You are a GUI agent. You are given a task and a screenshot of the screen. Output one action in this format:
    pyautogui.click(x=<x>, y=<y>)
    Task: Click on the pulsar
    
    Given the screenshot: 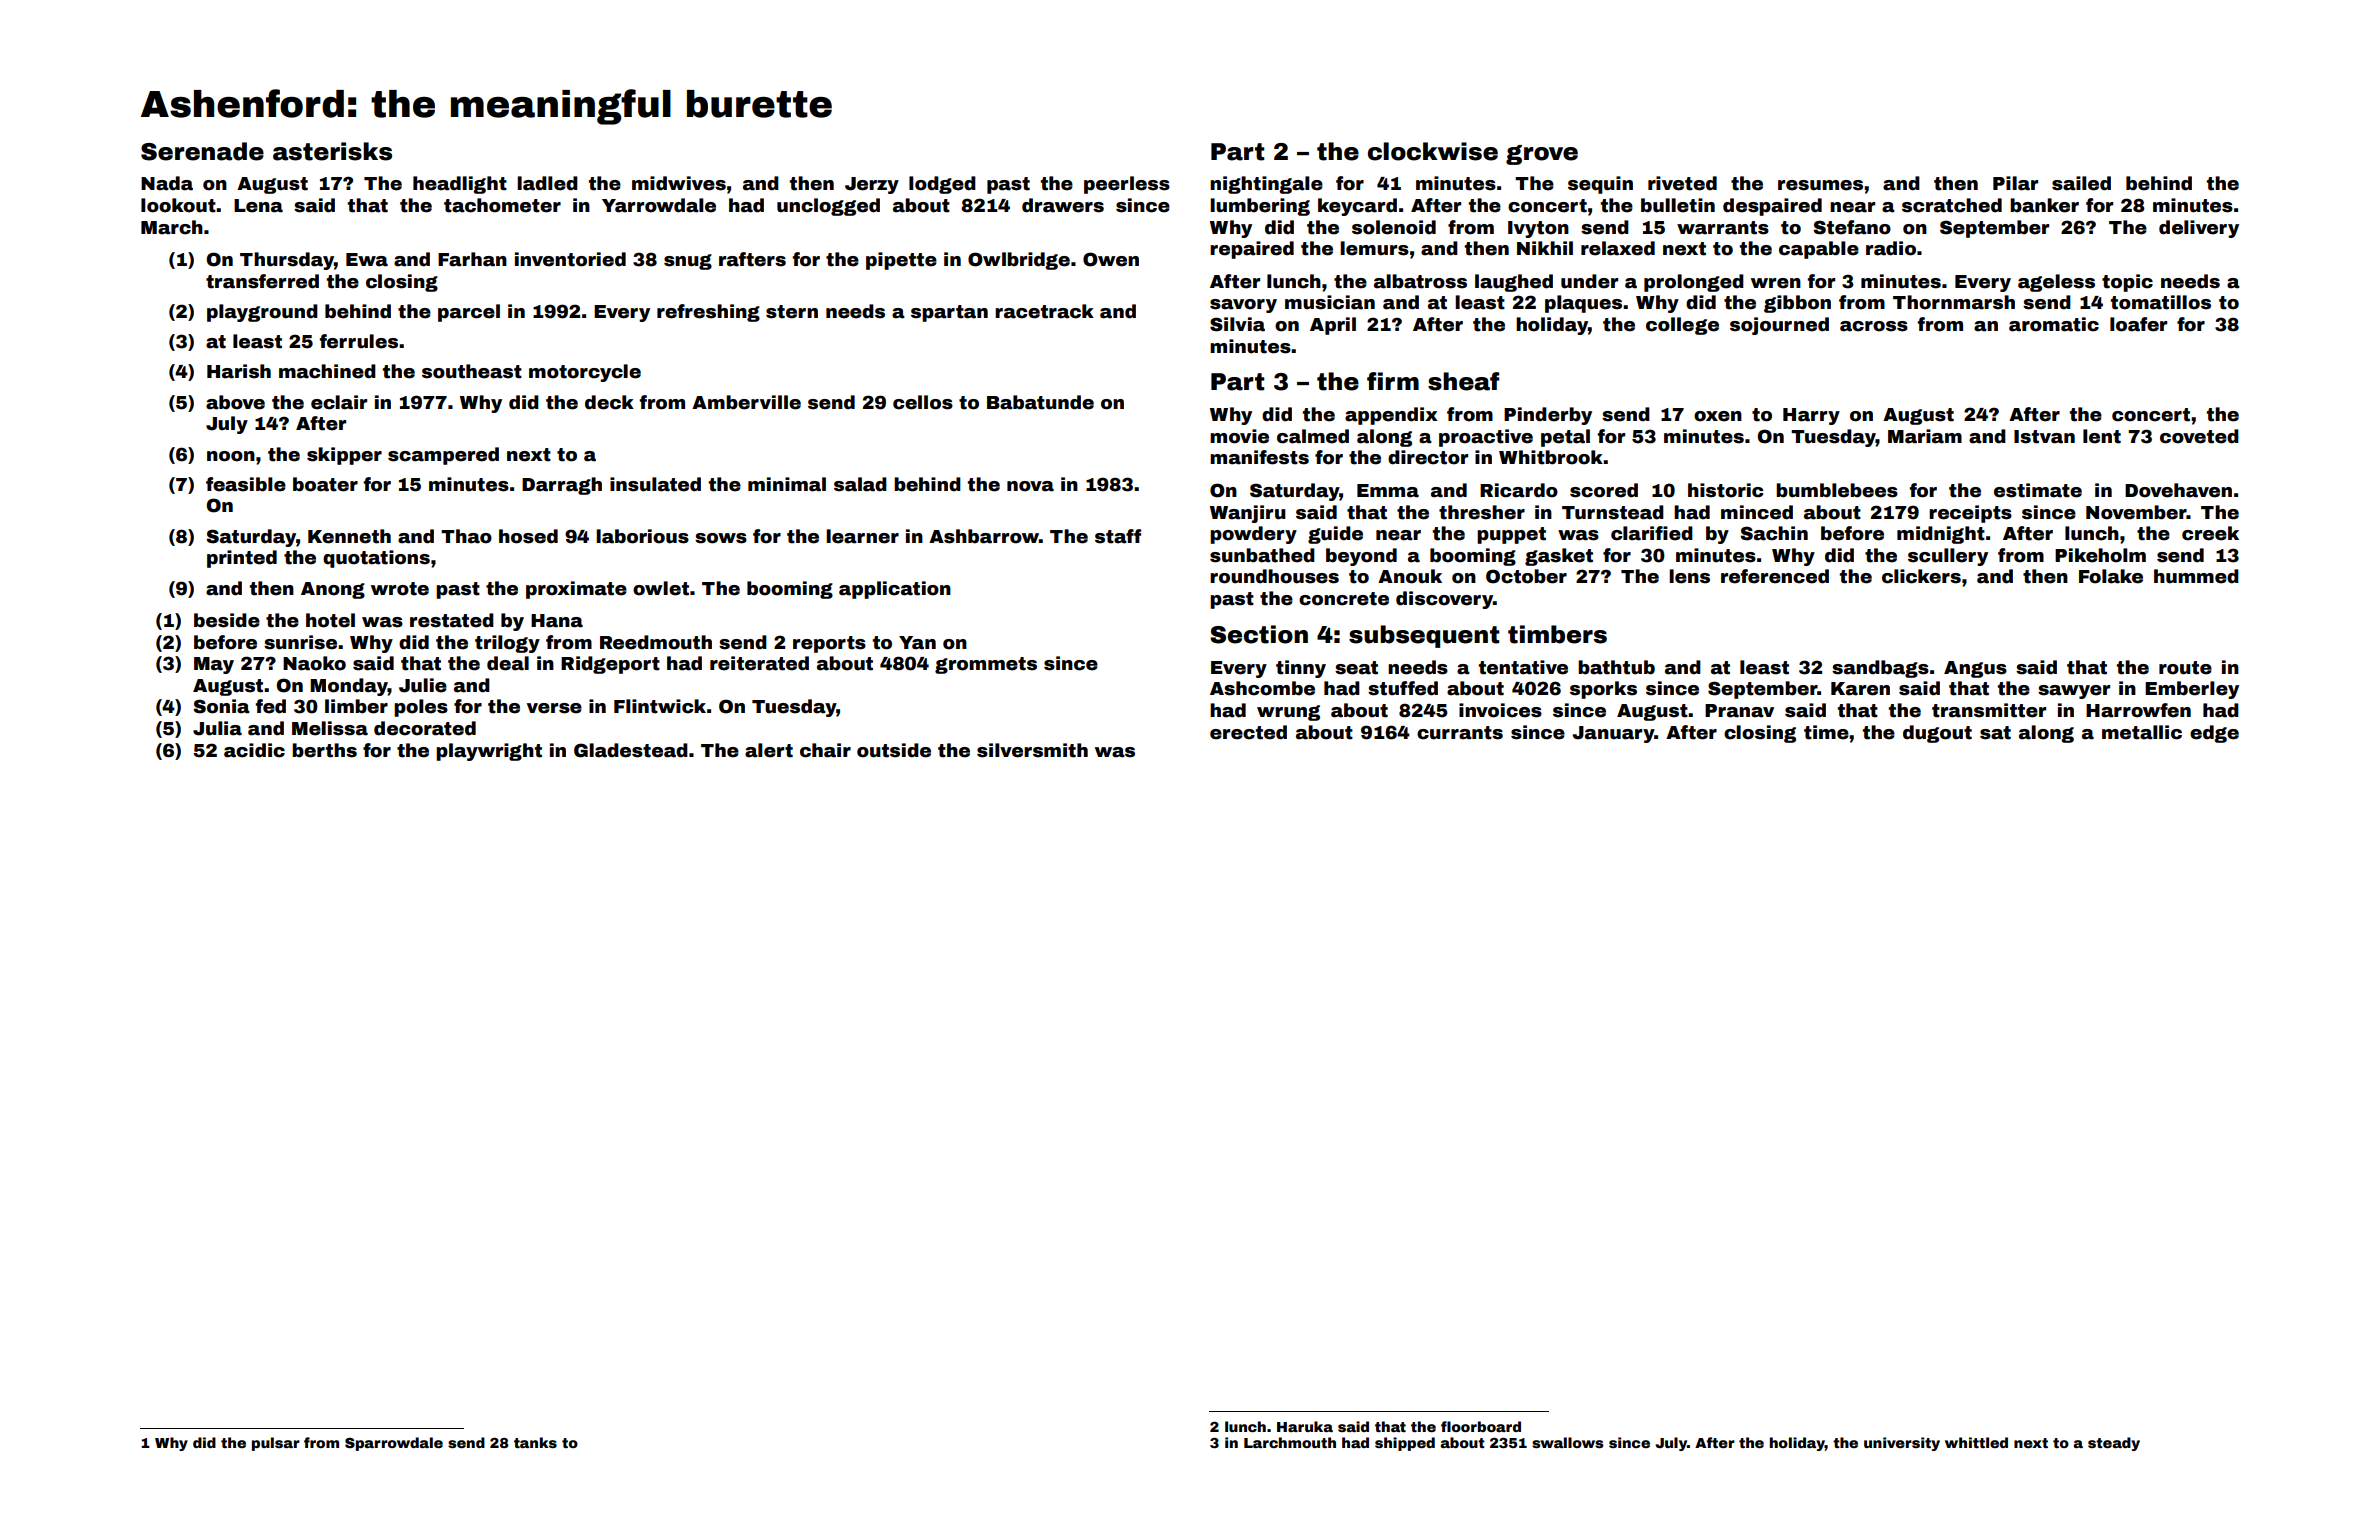 What is the action you would take?
    pyautogui.click(x=276, y=1444)
